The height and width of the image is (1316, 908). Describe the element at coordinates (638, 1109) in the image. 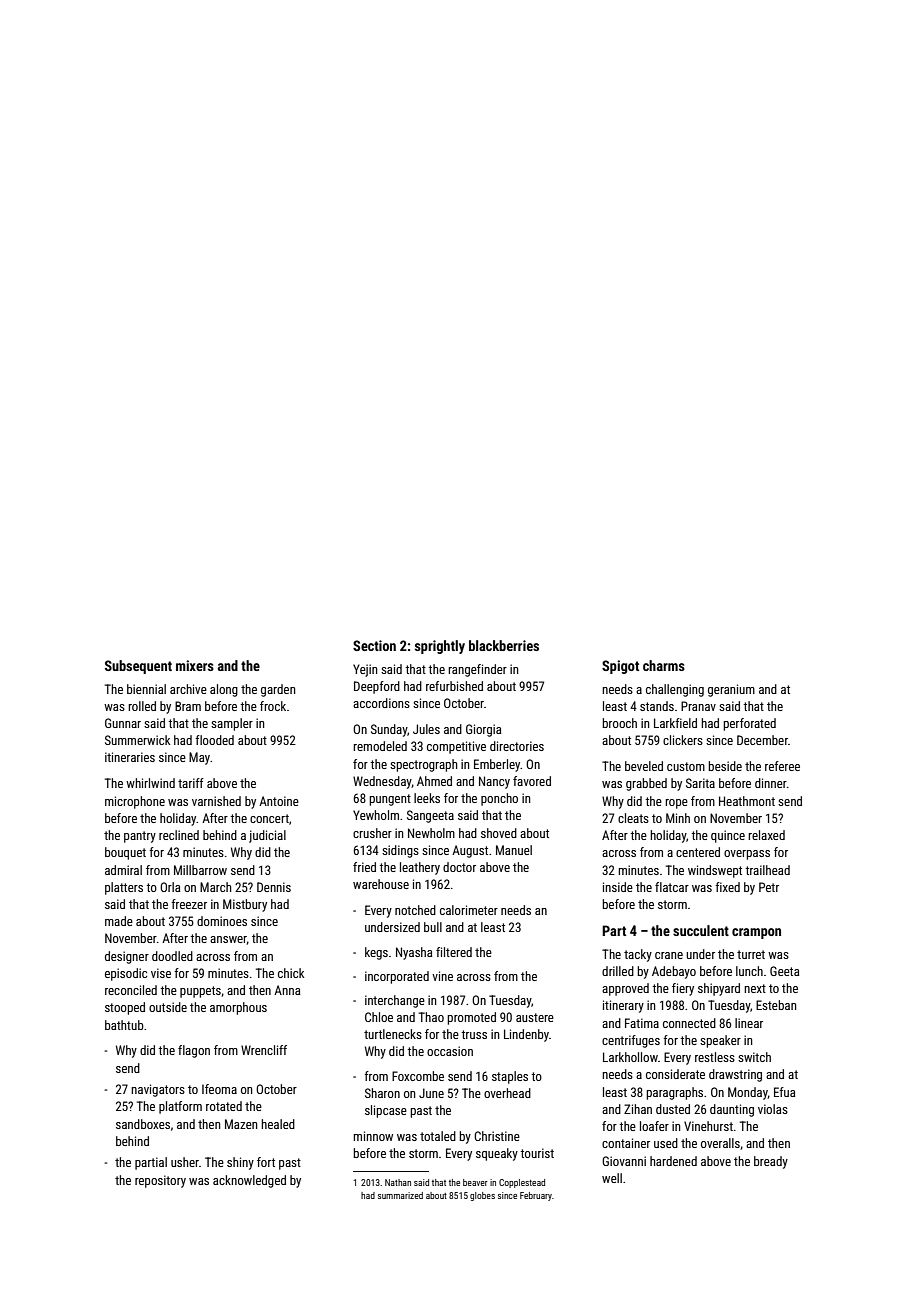

I see `Zihan` at that location.
